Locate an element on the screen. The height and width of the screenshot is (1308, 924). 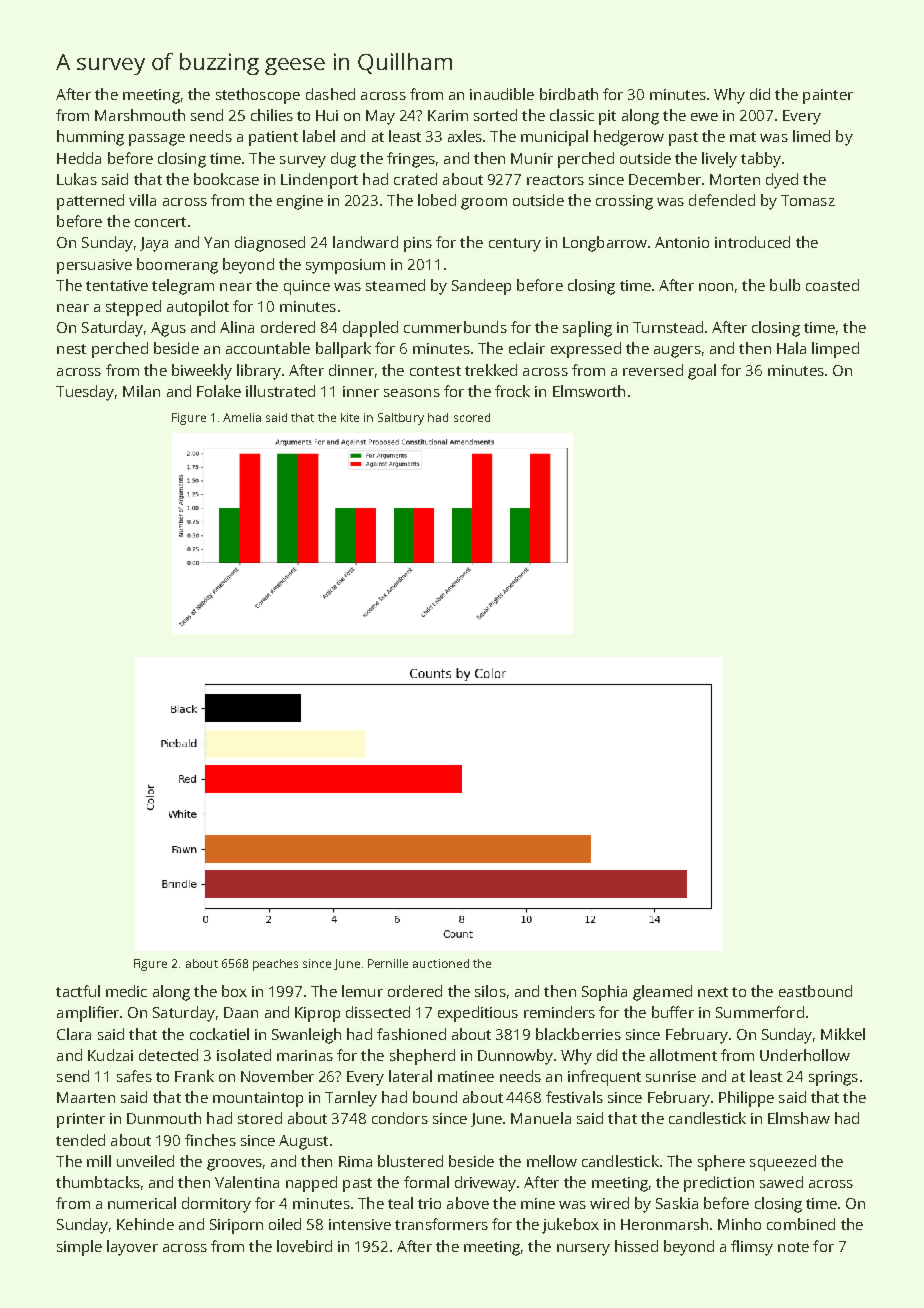
Pernille is located at coordinates (388, 963).
